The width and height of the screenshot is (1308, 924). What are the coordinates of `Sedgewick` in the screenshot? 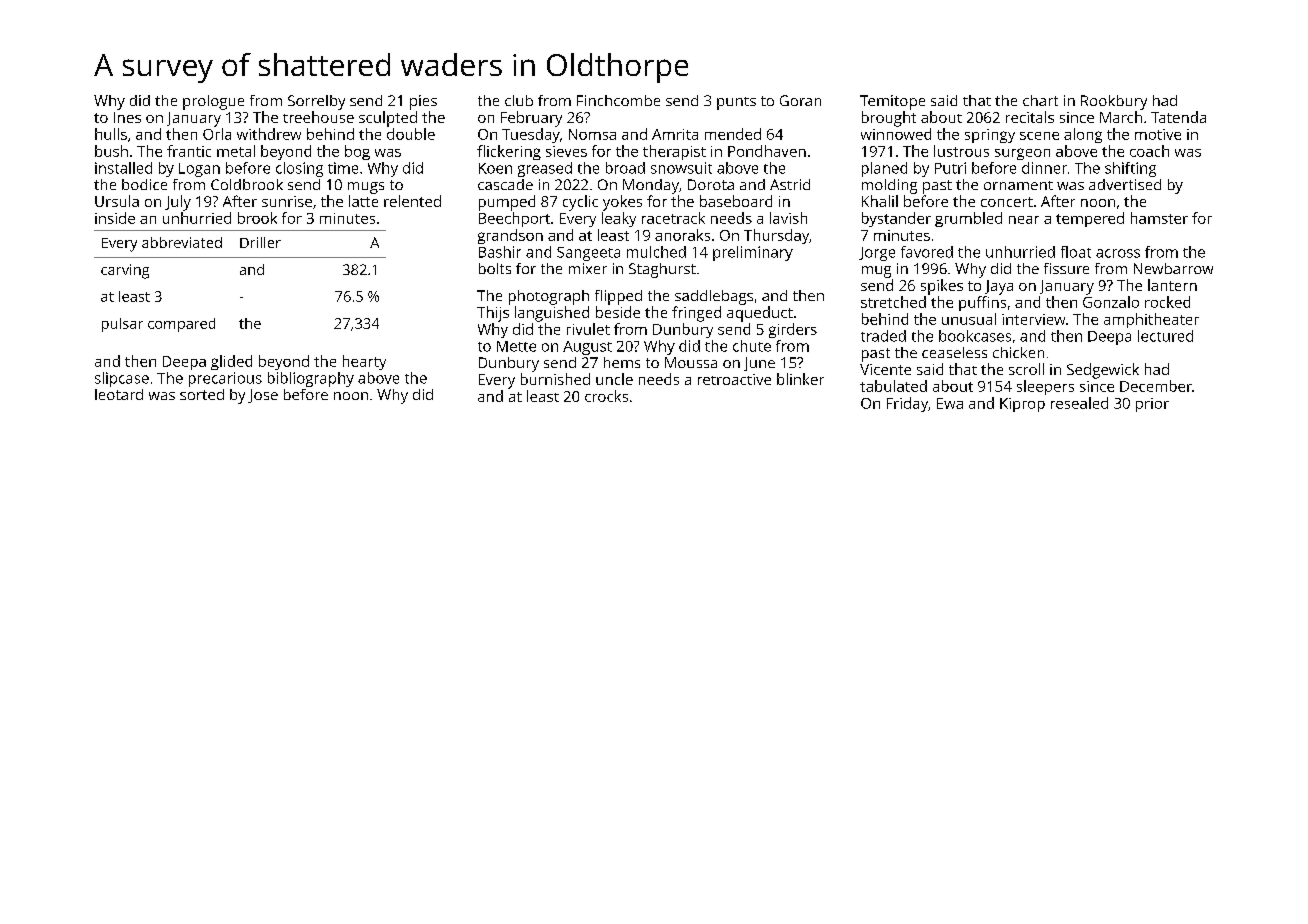 It's located at (1103, 371).
